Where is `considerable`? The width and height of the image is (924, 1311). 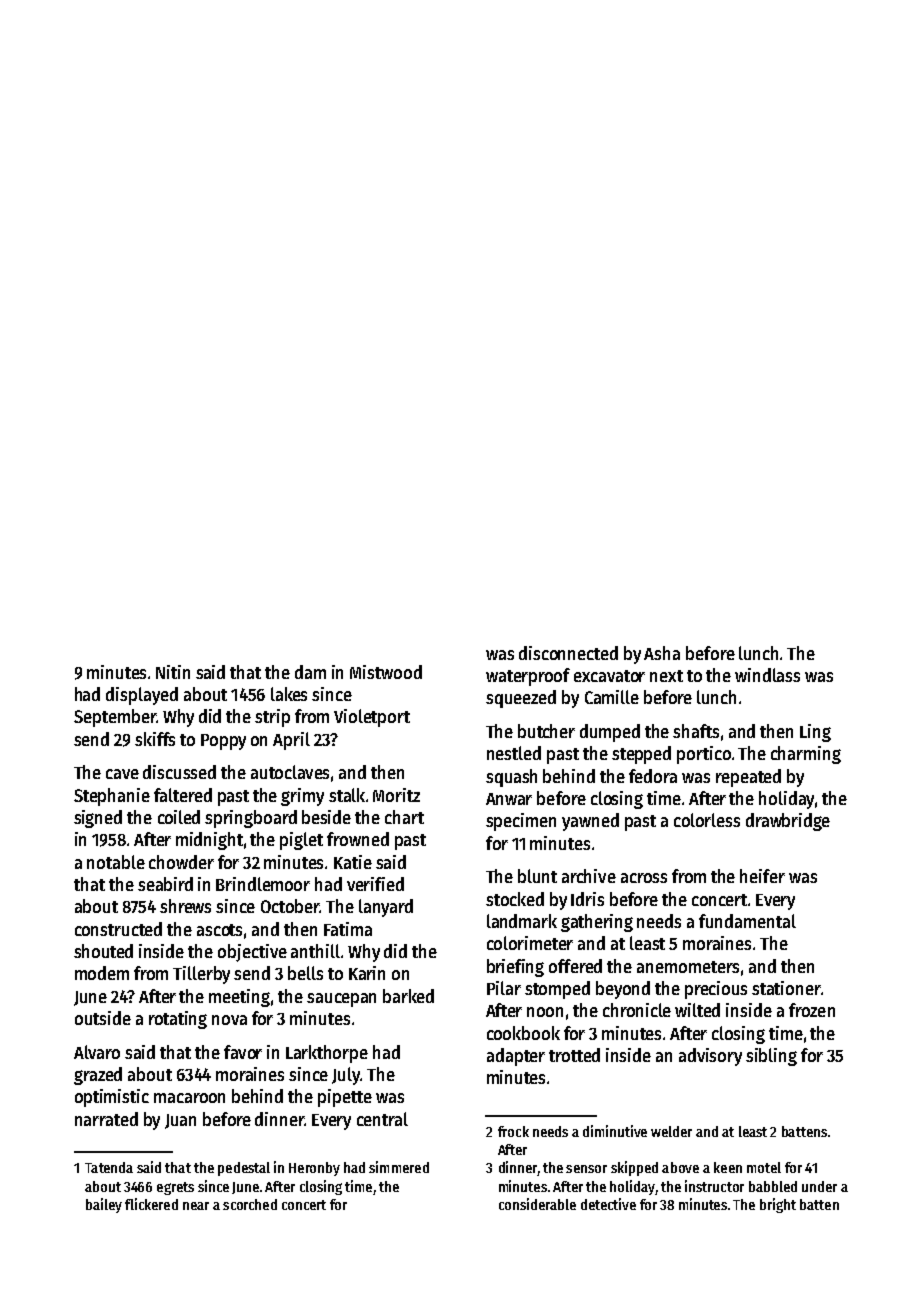
considerable is located at coordinates (537, 1204).
